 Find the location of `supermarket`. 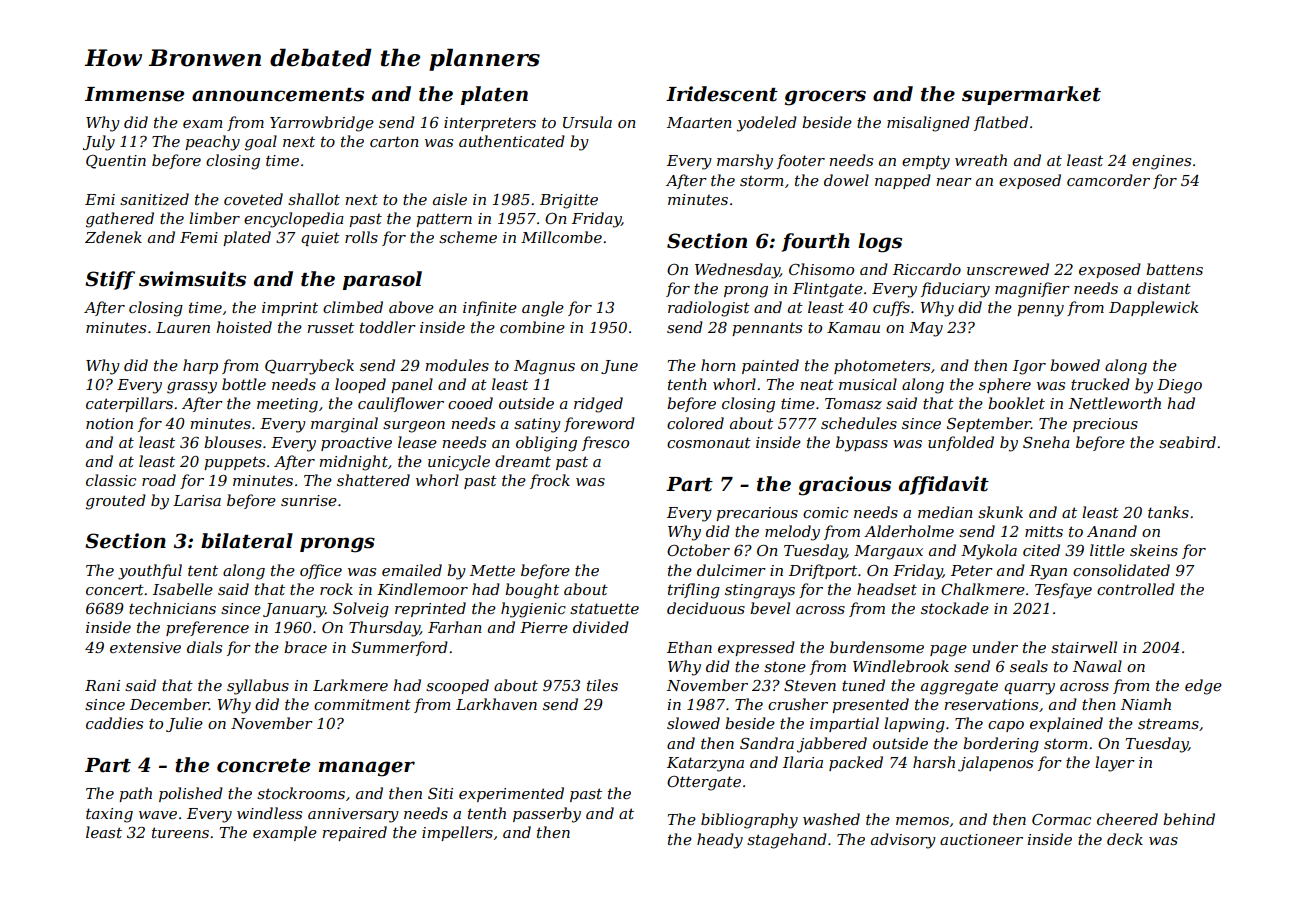

supermarket is located at coordinates (1031, 95).
